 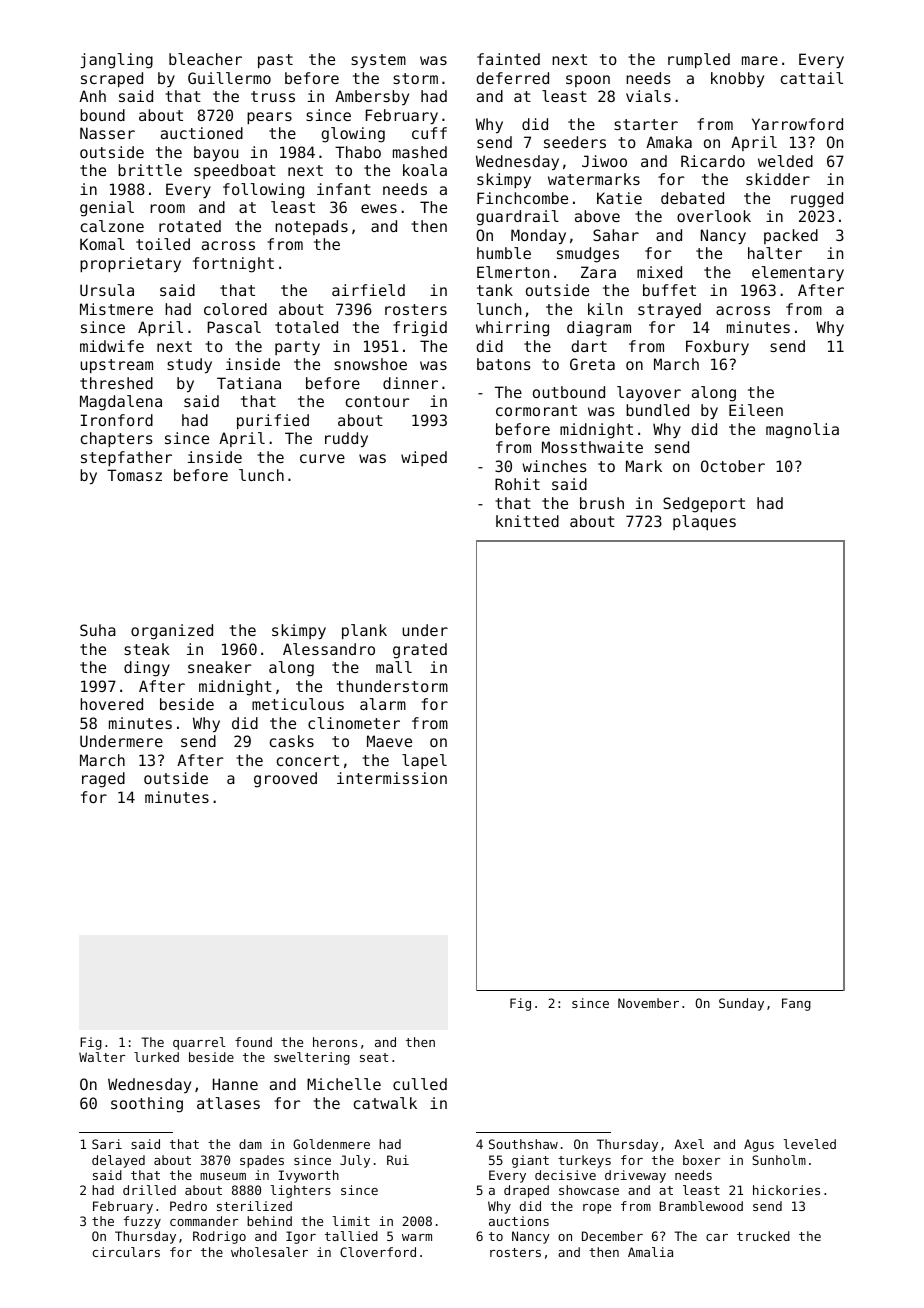 What do you see at coordinates (512, 78) in the page?
I see `deferred` at bounding box center [512, 78].
